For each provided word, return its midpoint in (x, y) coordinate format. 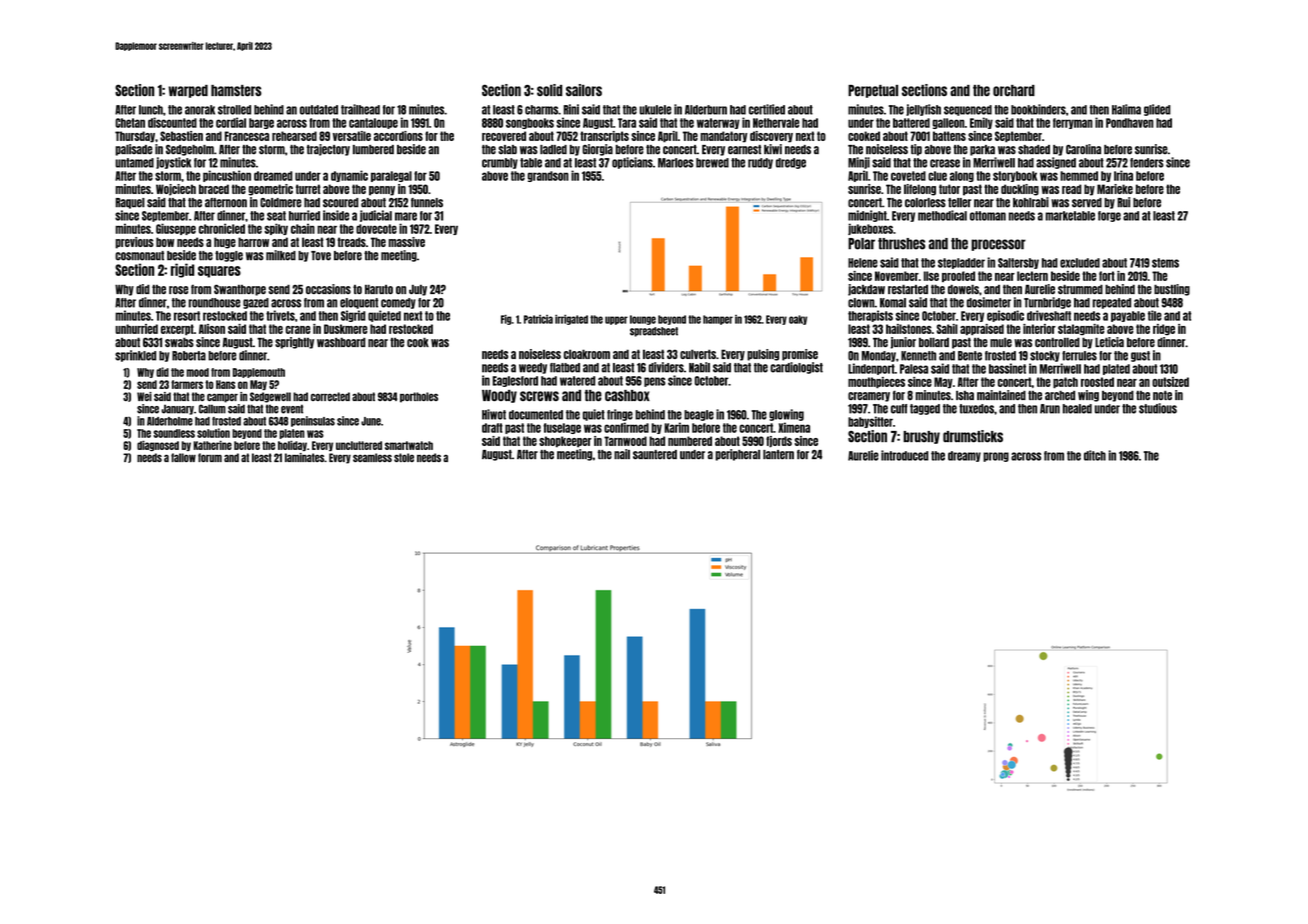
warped (188, 91)
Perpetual (873, 91)
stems (1165, 263)
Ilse (931, 276)
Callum (212, 409)
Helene (863, 263)
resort (187, 316)
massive (406, 242)
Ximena (794, 427)
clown (861, 303)
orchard (1014, 90)
